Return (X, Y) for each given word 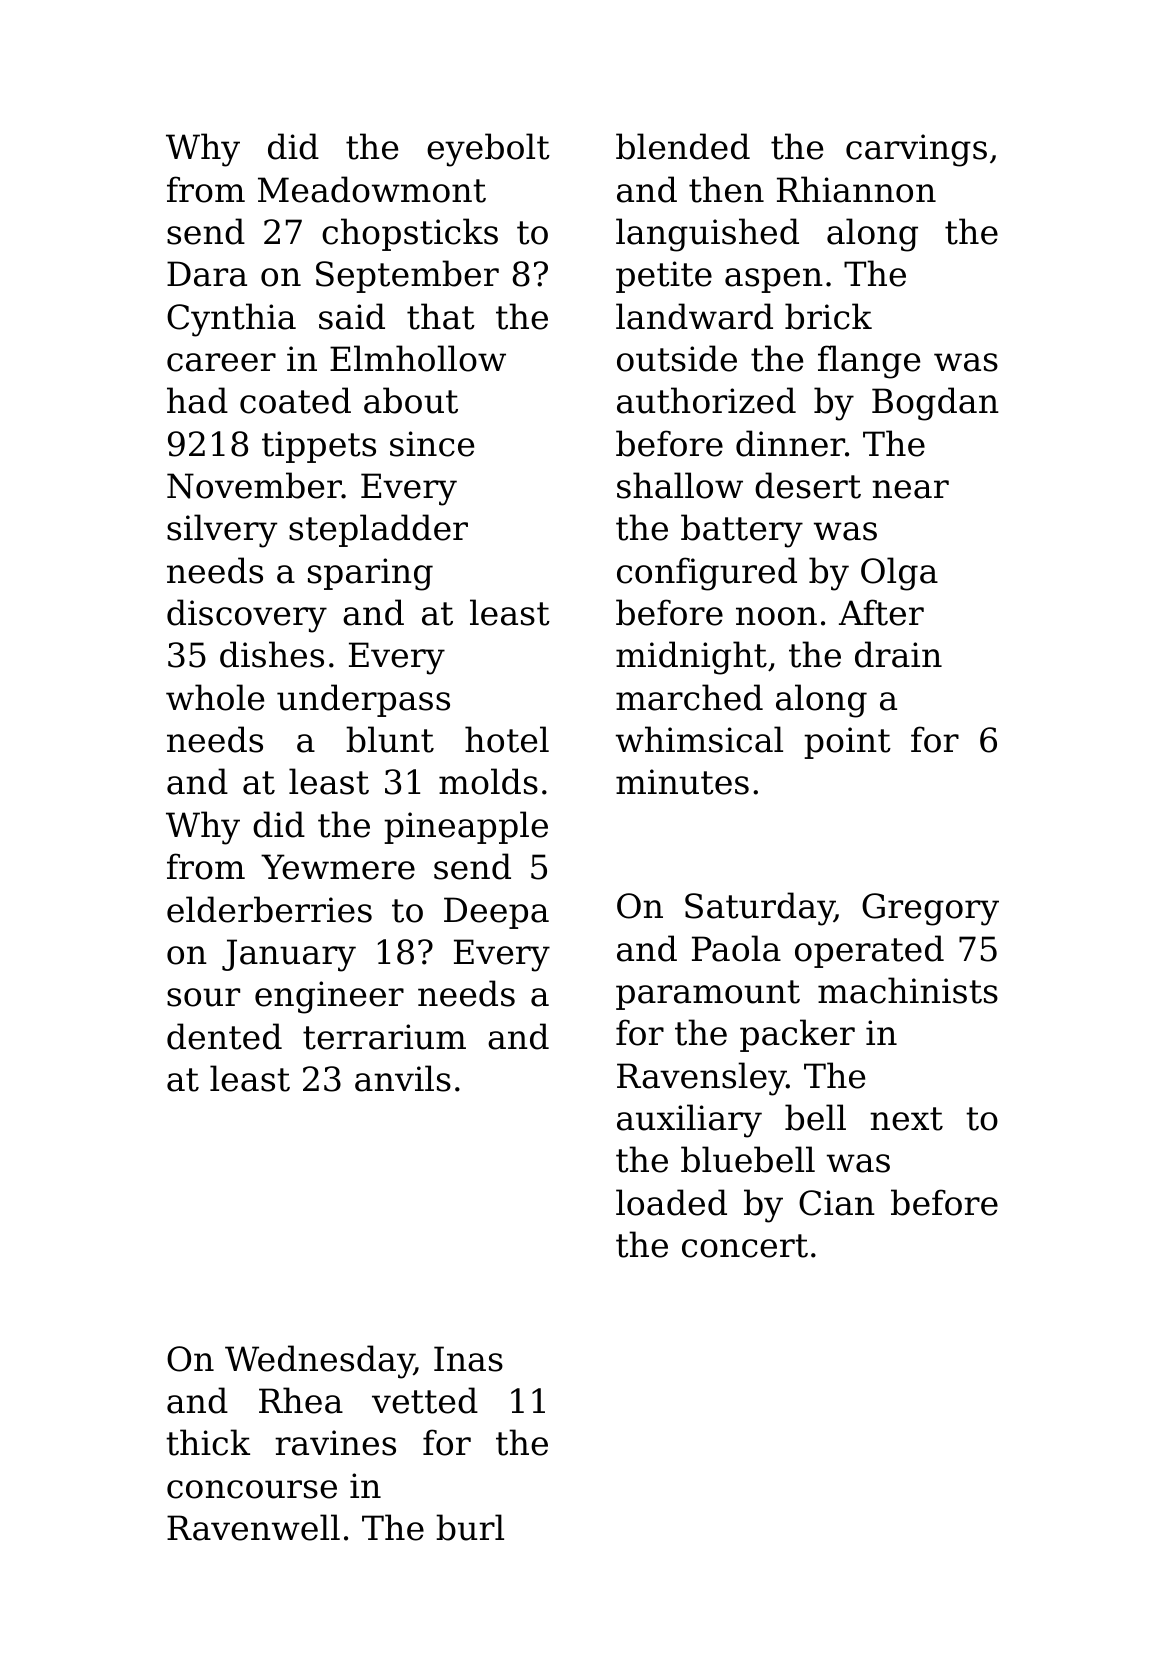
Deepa (496, 913)
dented (224, 1036)
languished (707, 235)
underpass (363, 700)
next (906, 1119)
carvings (916, 150)
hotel (507, 739)
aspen (774, 280)
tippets (319, 447)
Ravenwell (253, 1527)
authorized (706, 400)
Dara (207, 274)
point (847, 743)
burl (470, 1527)
